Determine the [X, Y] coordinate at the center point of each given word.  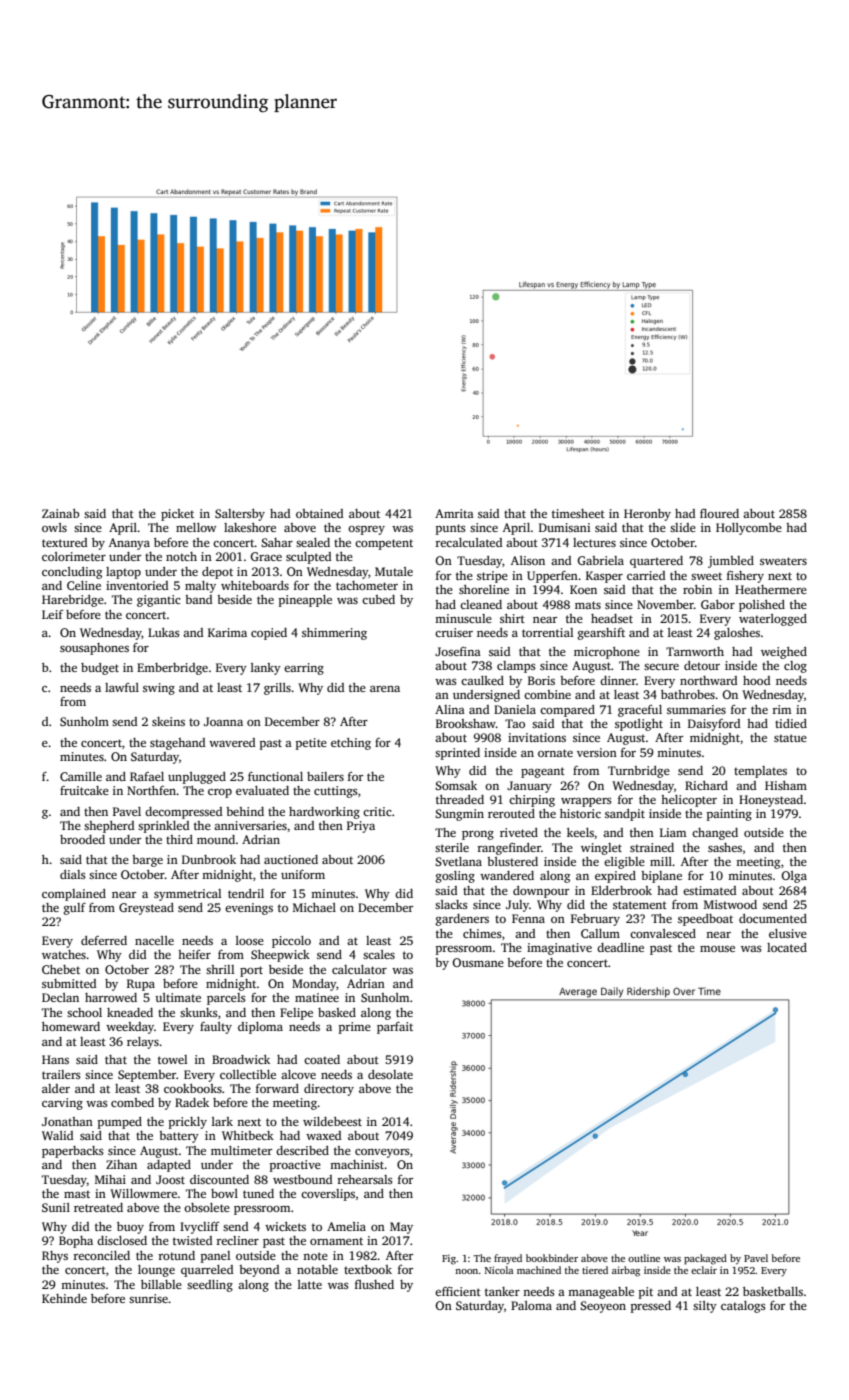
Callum [600, 933]
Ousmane [478, 962]
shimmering [334, 634]
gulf [74, 909]
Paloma [531, 1305]
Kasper [604, 577]
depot [217, 573]
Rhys [55, 1257]
